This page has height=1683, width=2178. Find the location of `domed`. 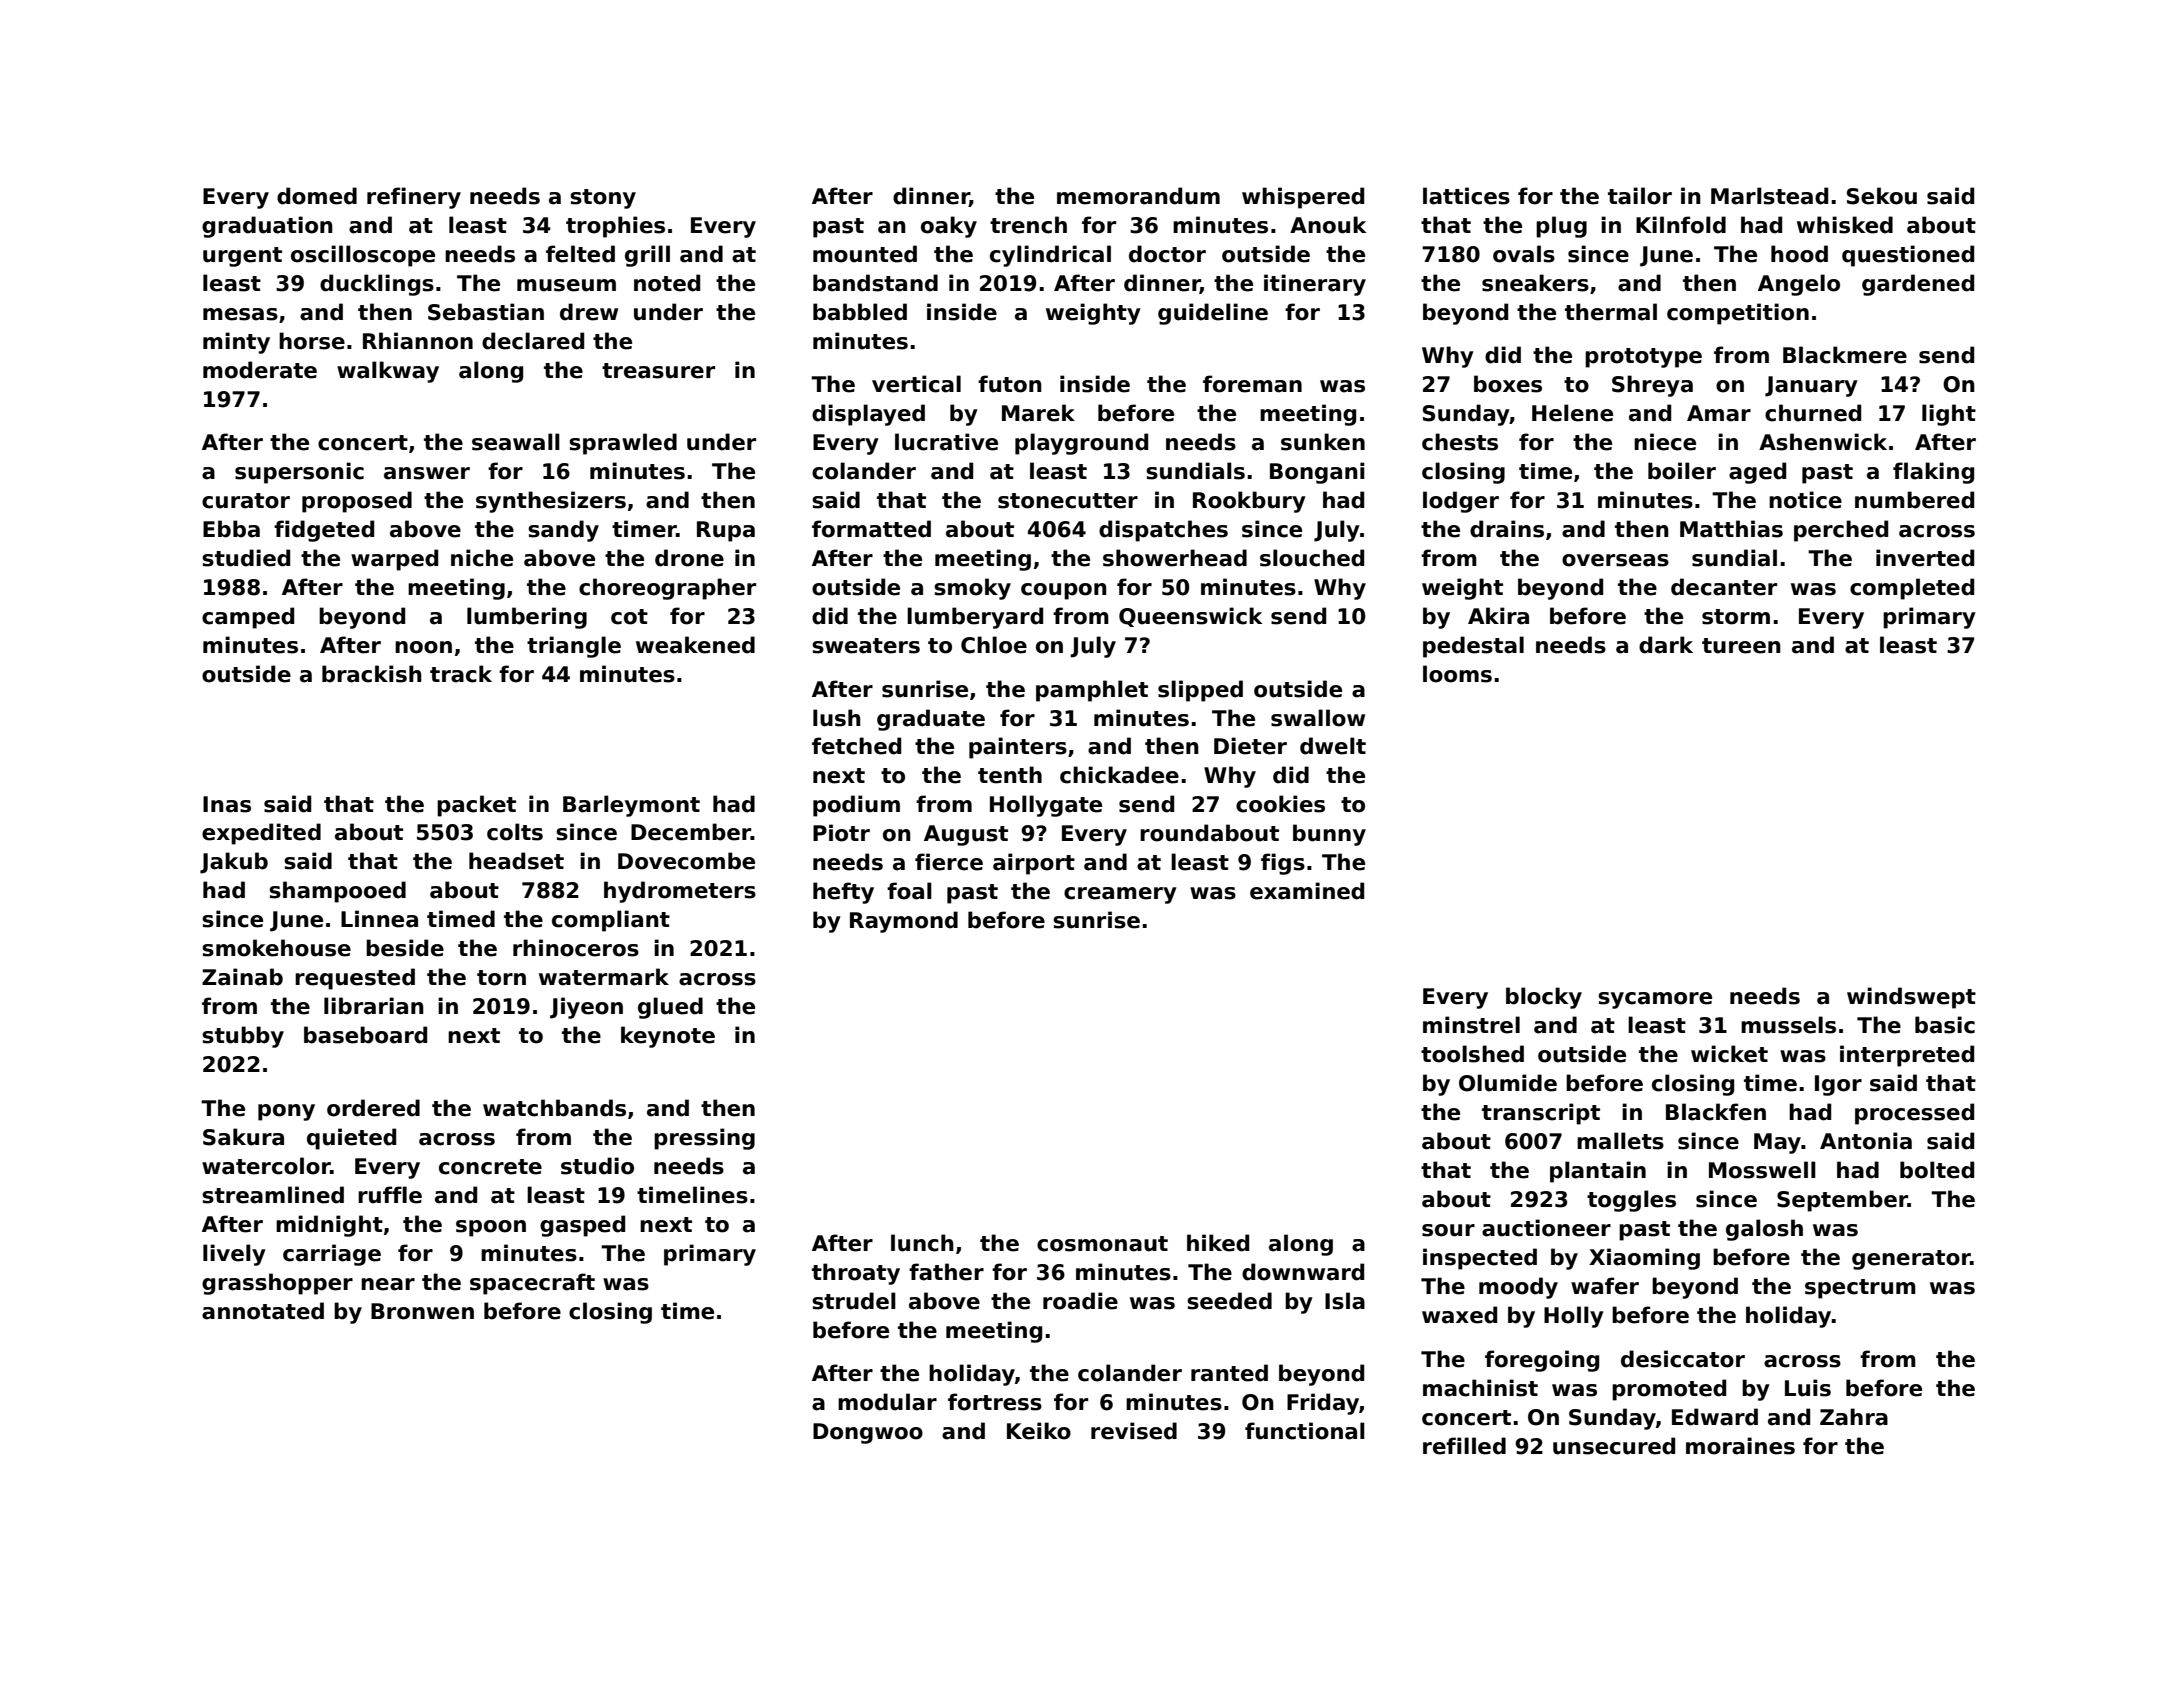

domed is located at coordinates (317, 196).
